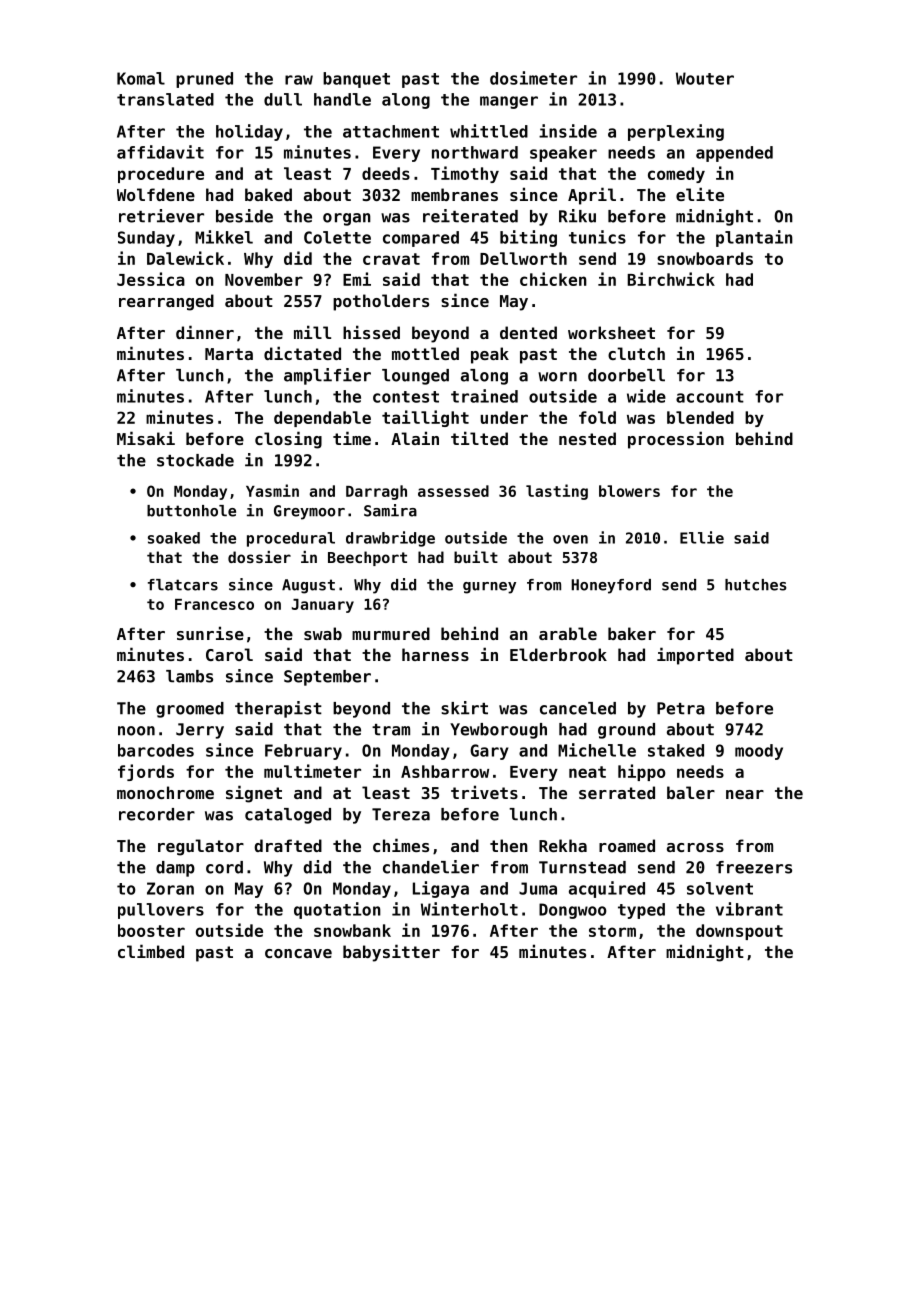 Image resolution: width=924 pixels, height=1308 pixels. What do you see at coordinates (391, 730) in the screenshot?
I see `tram` at bounding box center [391, 730].
